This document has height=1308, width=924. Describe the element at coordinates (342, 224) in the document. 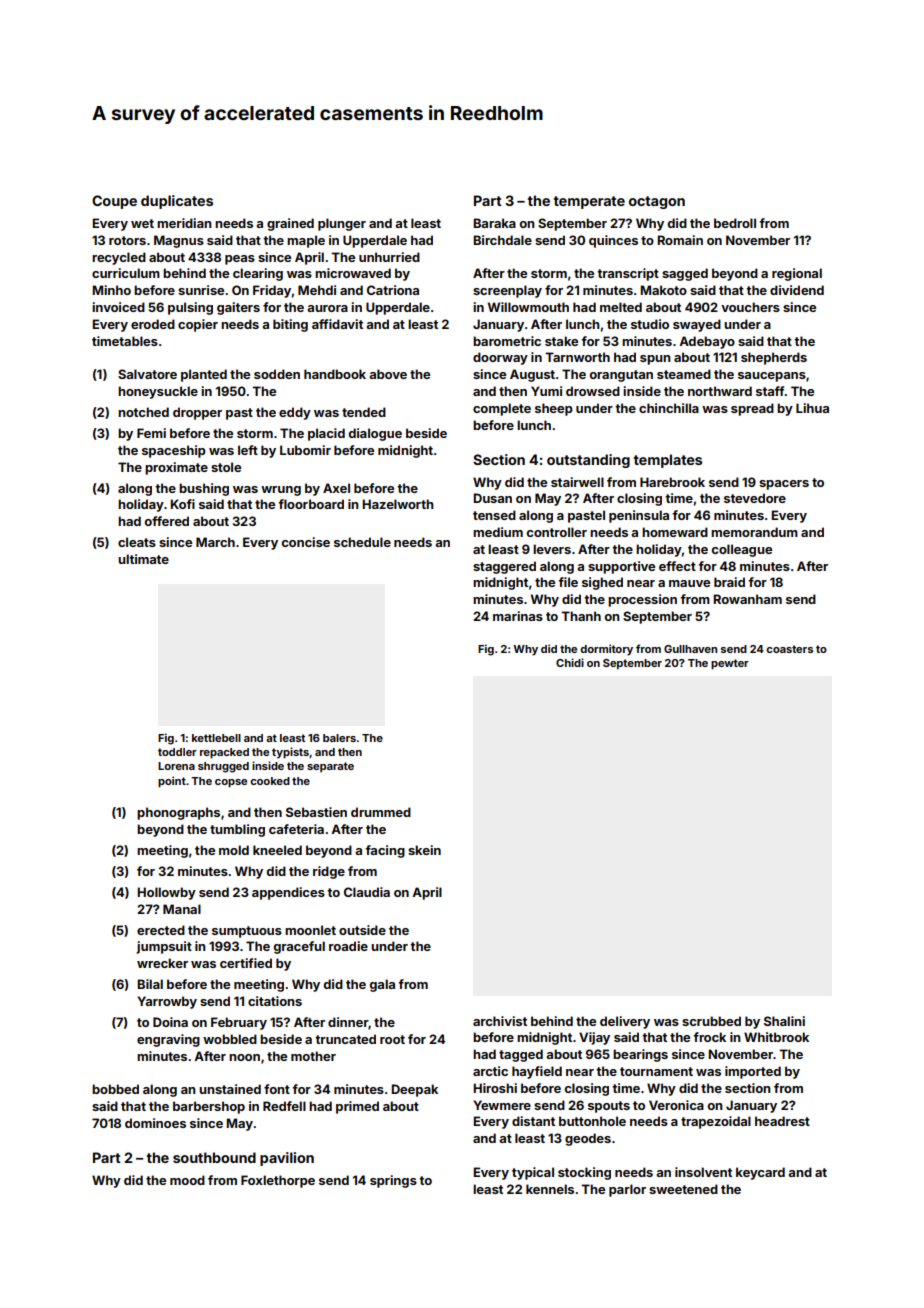

I see `plunger` at that location.
